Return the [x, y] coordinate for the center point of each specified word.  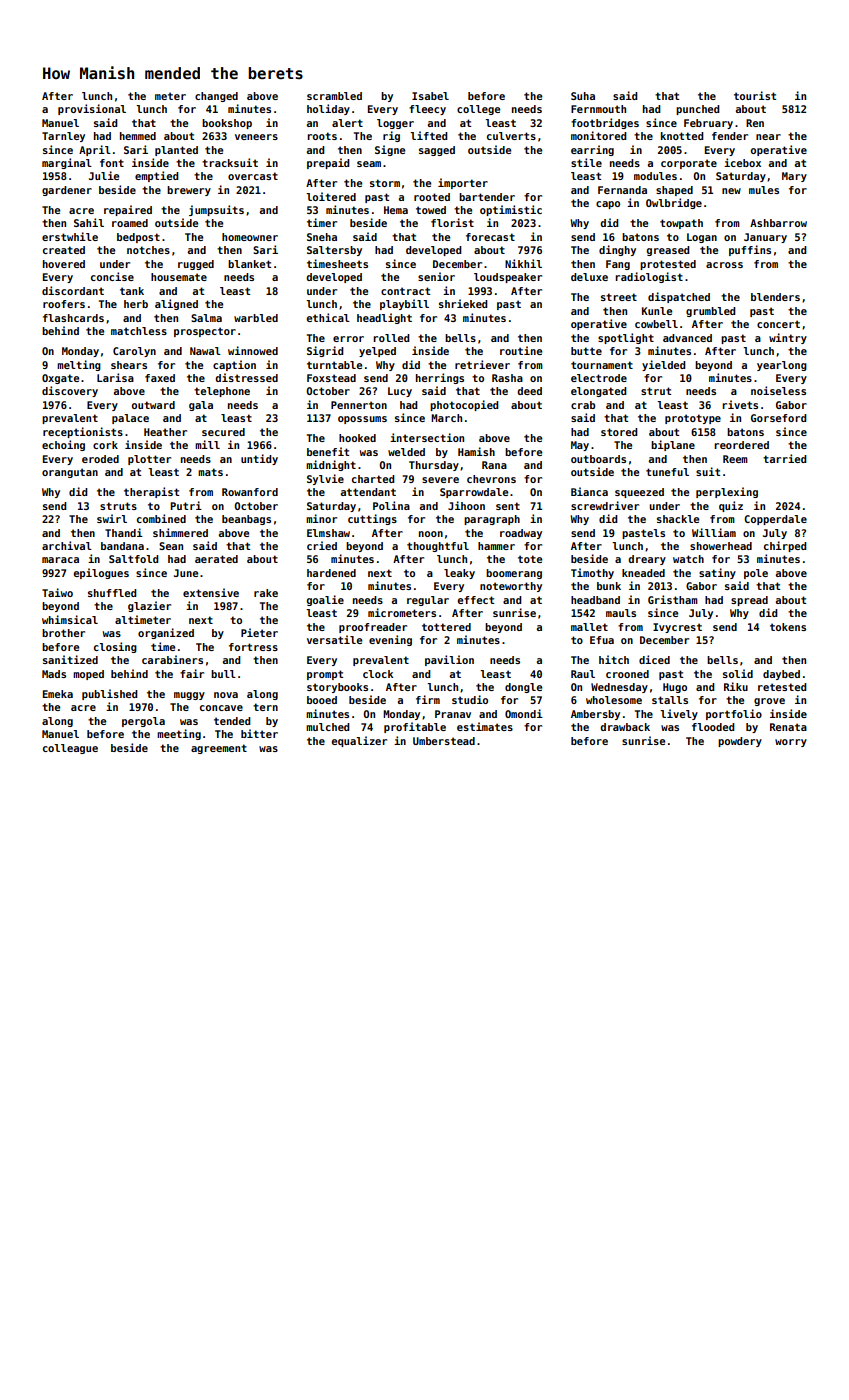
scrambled [334, 96]
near [768, 137]
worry [791, 743]
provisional [92, 109]
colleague [70, 749]
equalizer [359, 741]
